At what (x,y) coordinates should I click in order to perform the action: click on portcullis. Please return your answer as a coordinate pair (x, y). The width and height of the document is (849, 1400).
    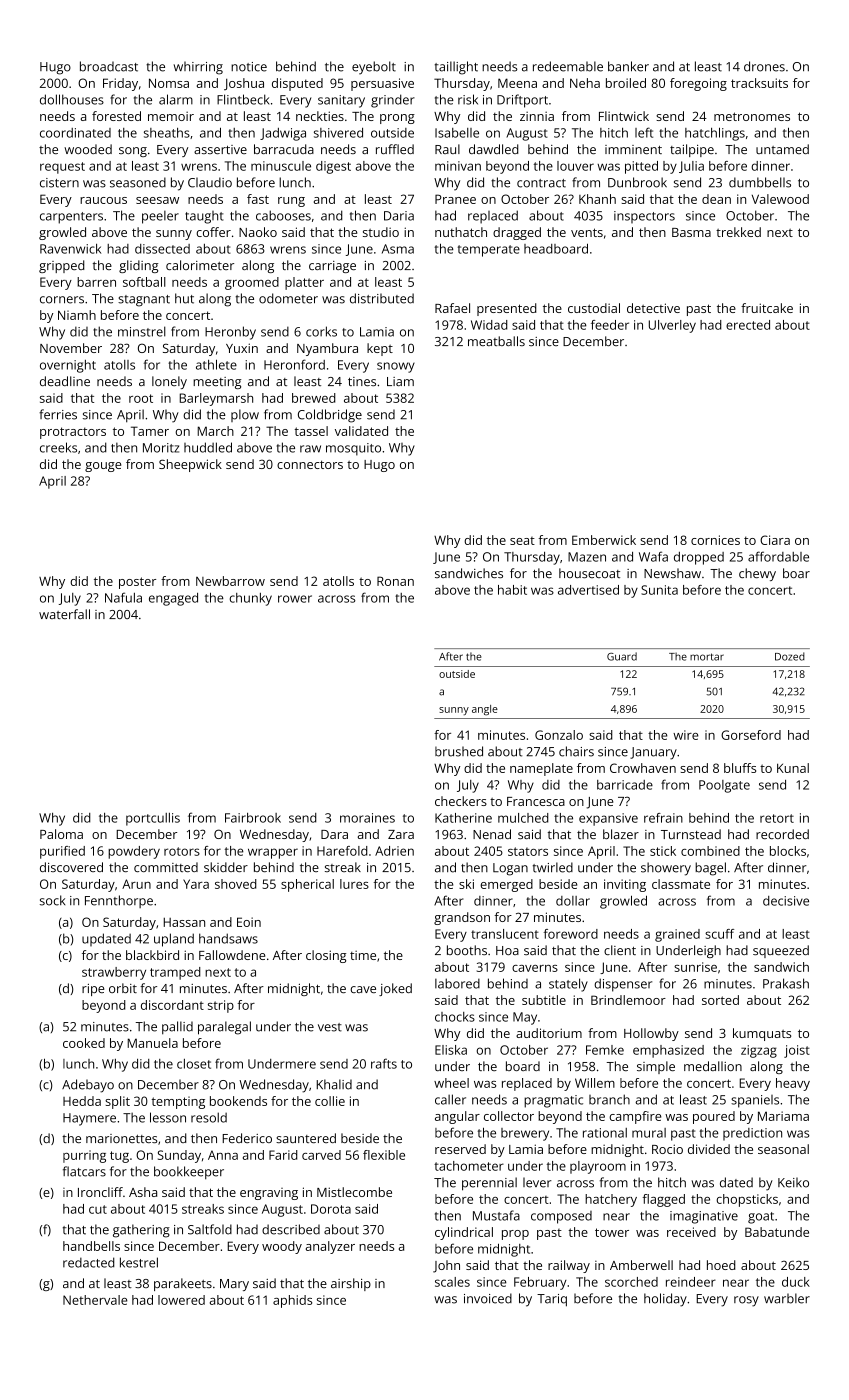
    Looking at the image, I should click on (153, 819).
